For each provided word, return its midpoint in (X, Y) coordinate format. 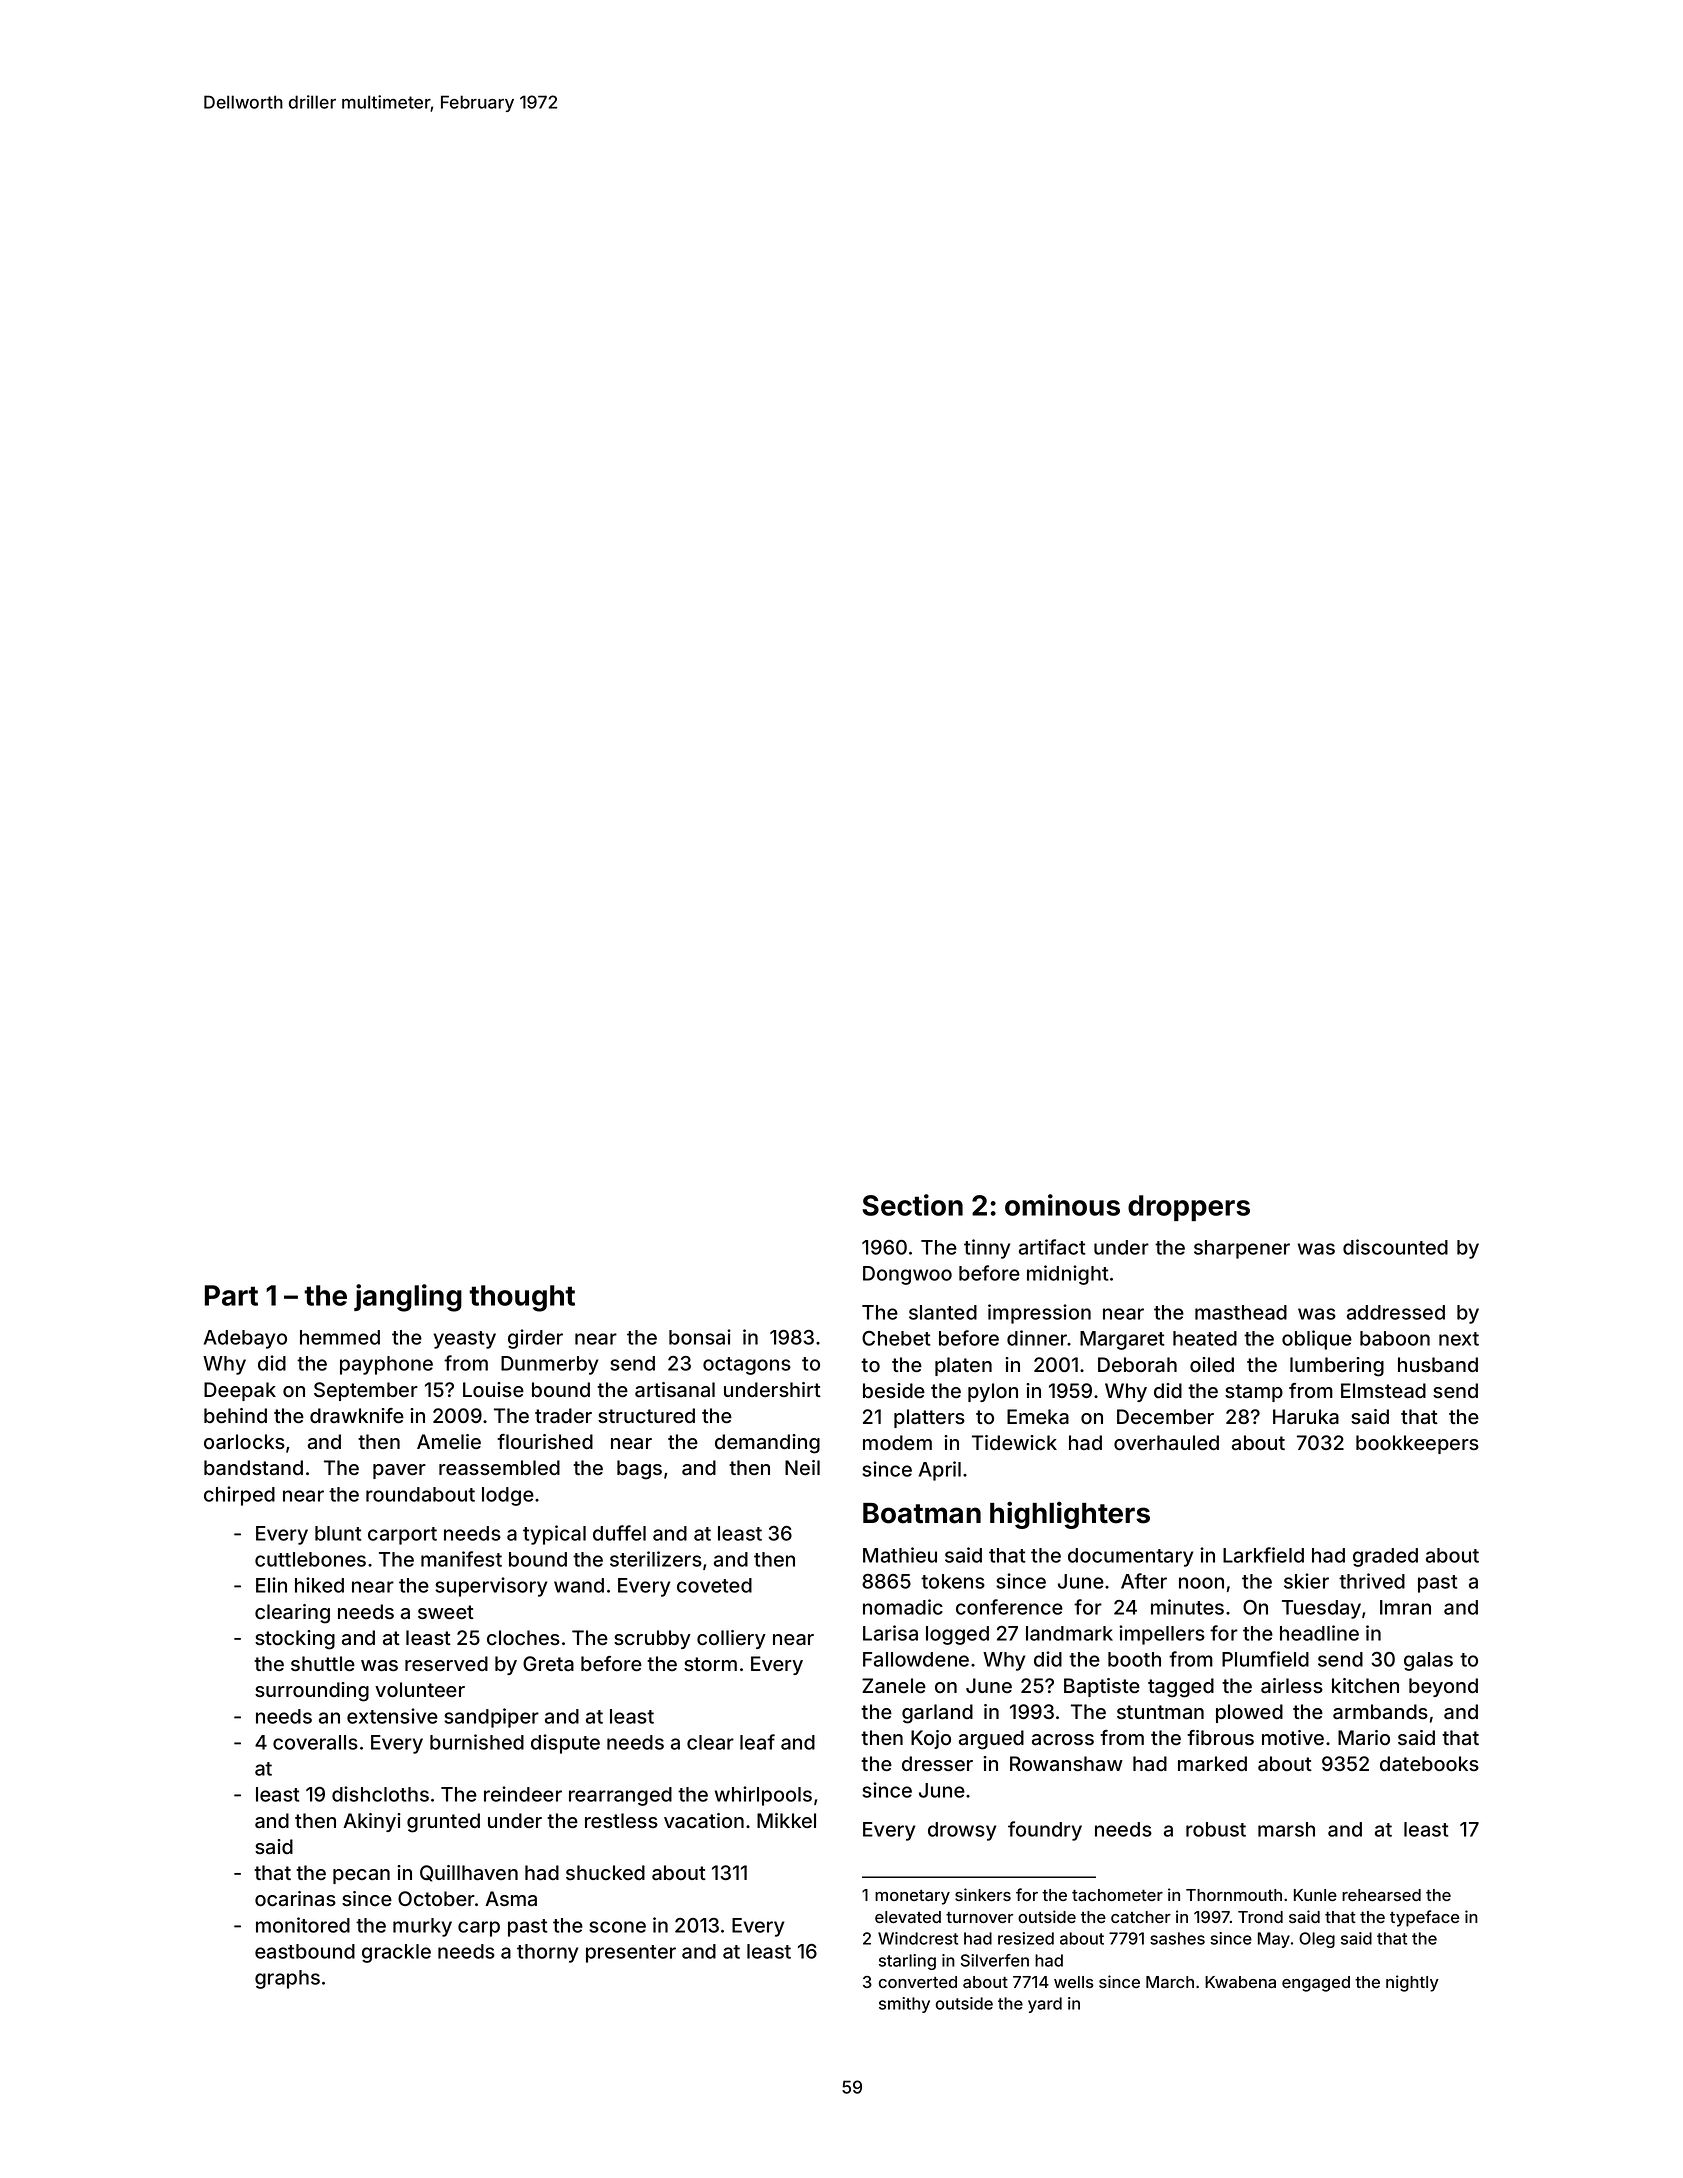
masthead (1241, 1312)
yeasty (464, 1340)
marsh (1286, 1829)
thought (522, 1298)
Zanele (894, 1685)
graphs (287, 1979)
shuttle (323, 1663)
